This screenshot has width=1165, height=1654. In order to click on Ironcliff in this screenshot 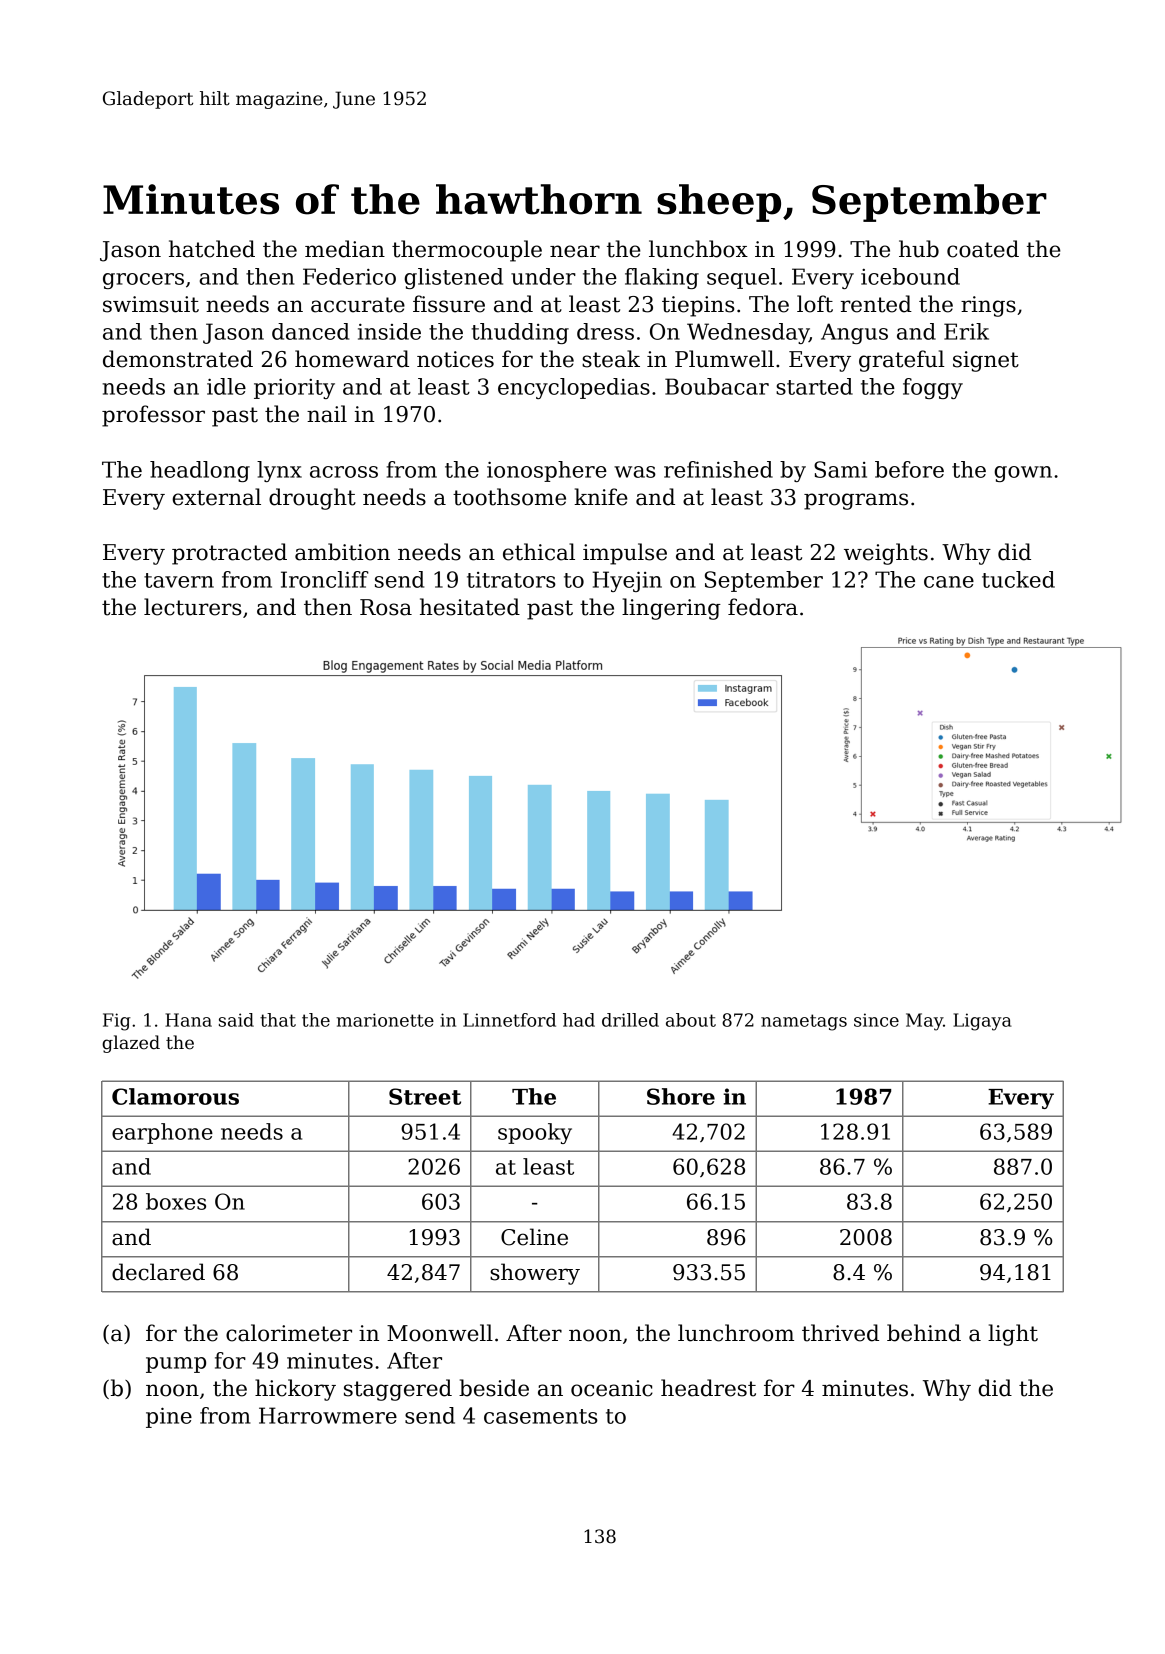, I will do `click(325, 579)`.
